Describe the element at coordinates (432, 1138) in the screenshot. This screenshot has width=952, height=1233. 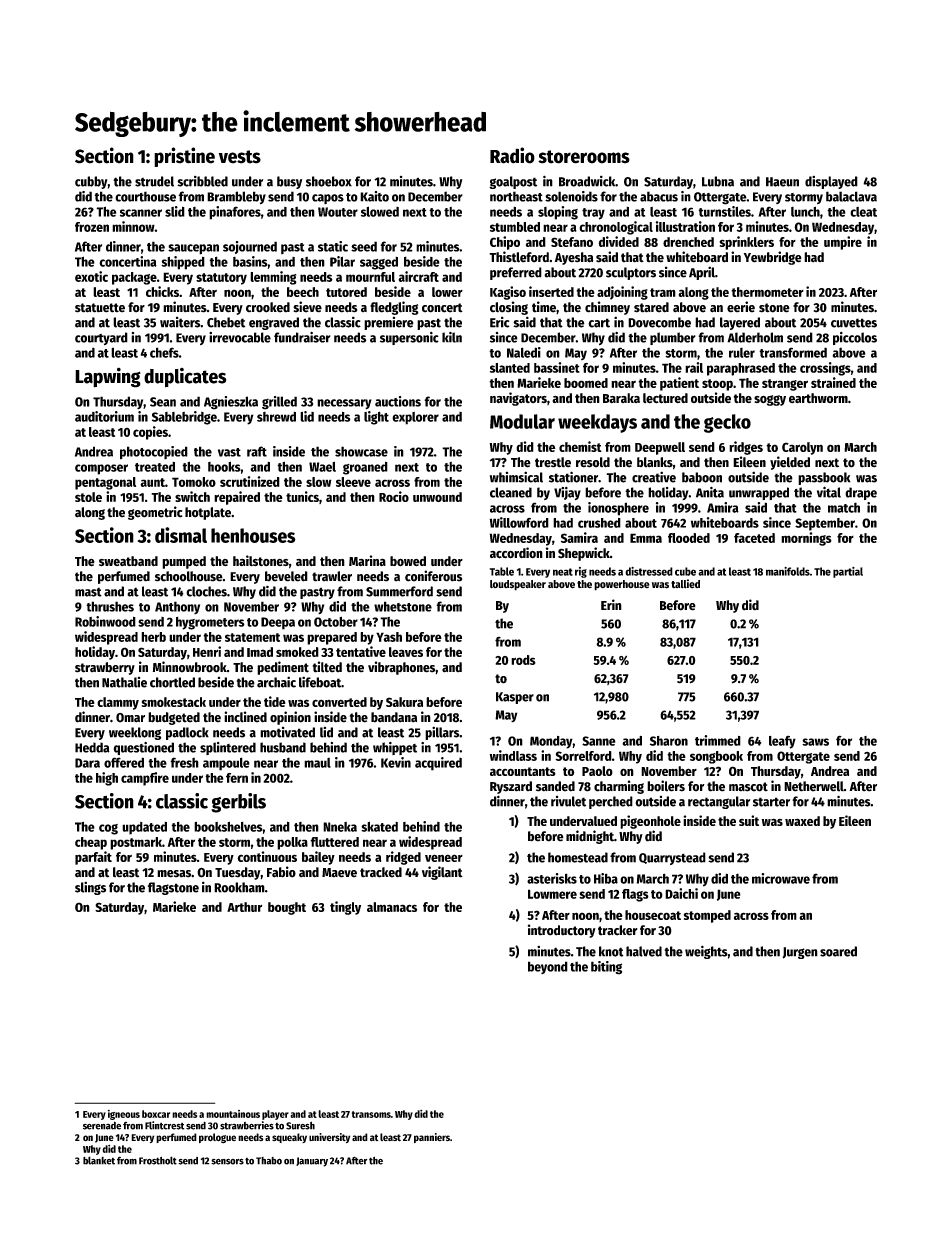
I see `panniers` at that location.
